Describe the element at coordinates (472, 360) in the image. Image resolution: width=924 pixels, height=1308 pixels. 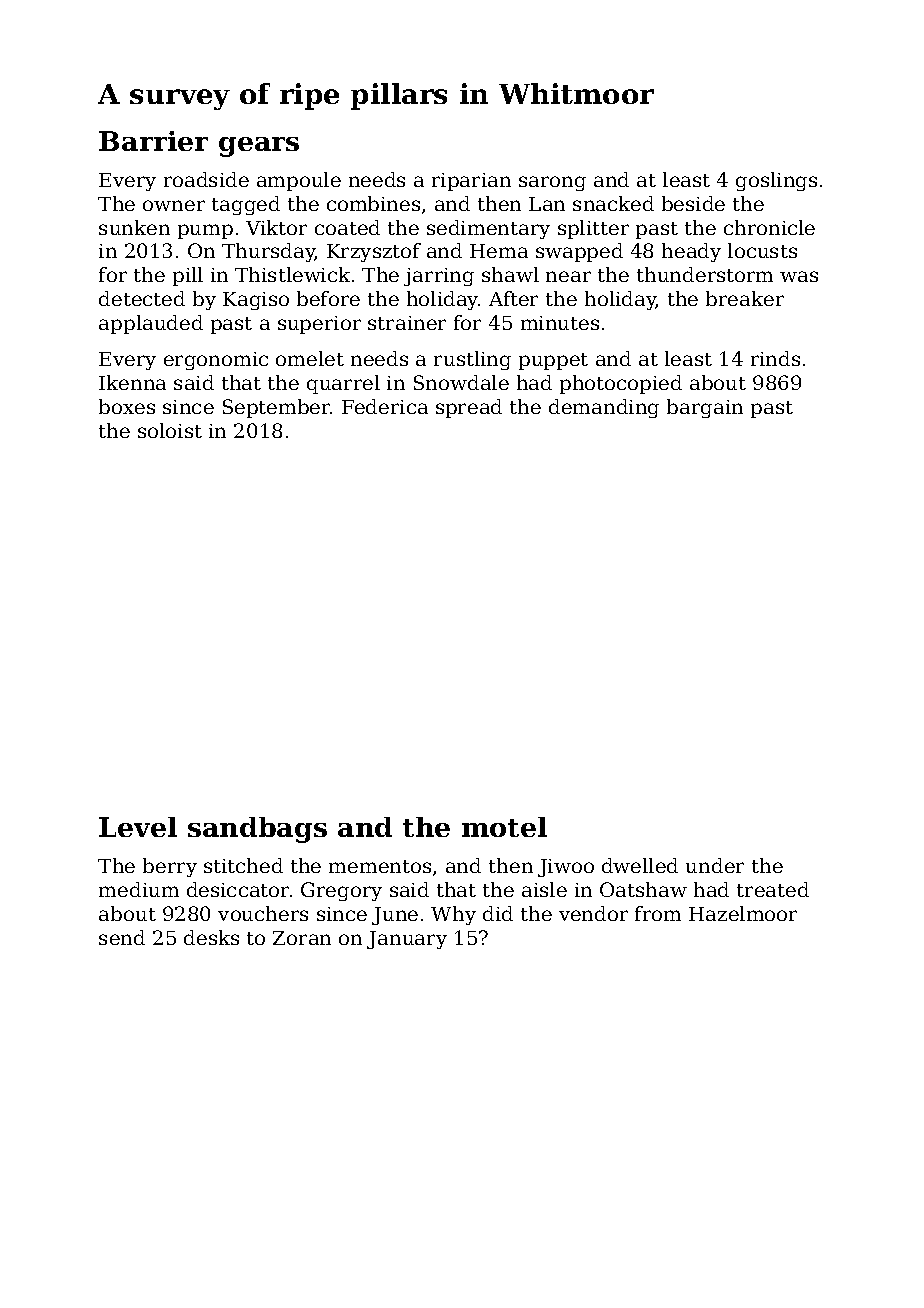
I see `rustling` at that location.
